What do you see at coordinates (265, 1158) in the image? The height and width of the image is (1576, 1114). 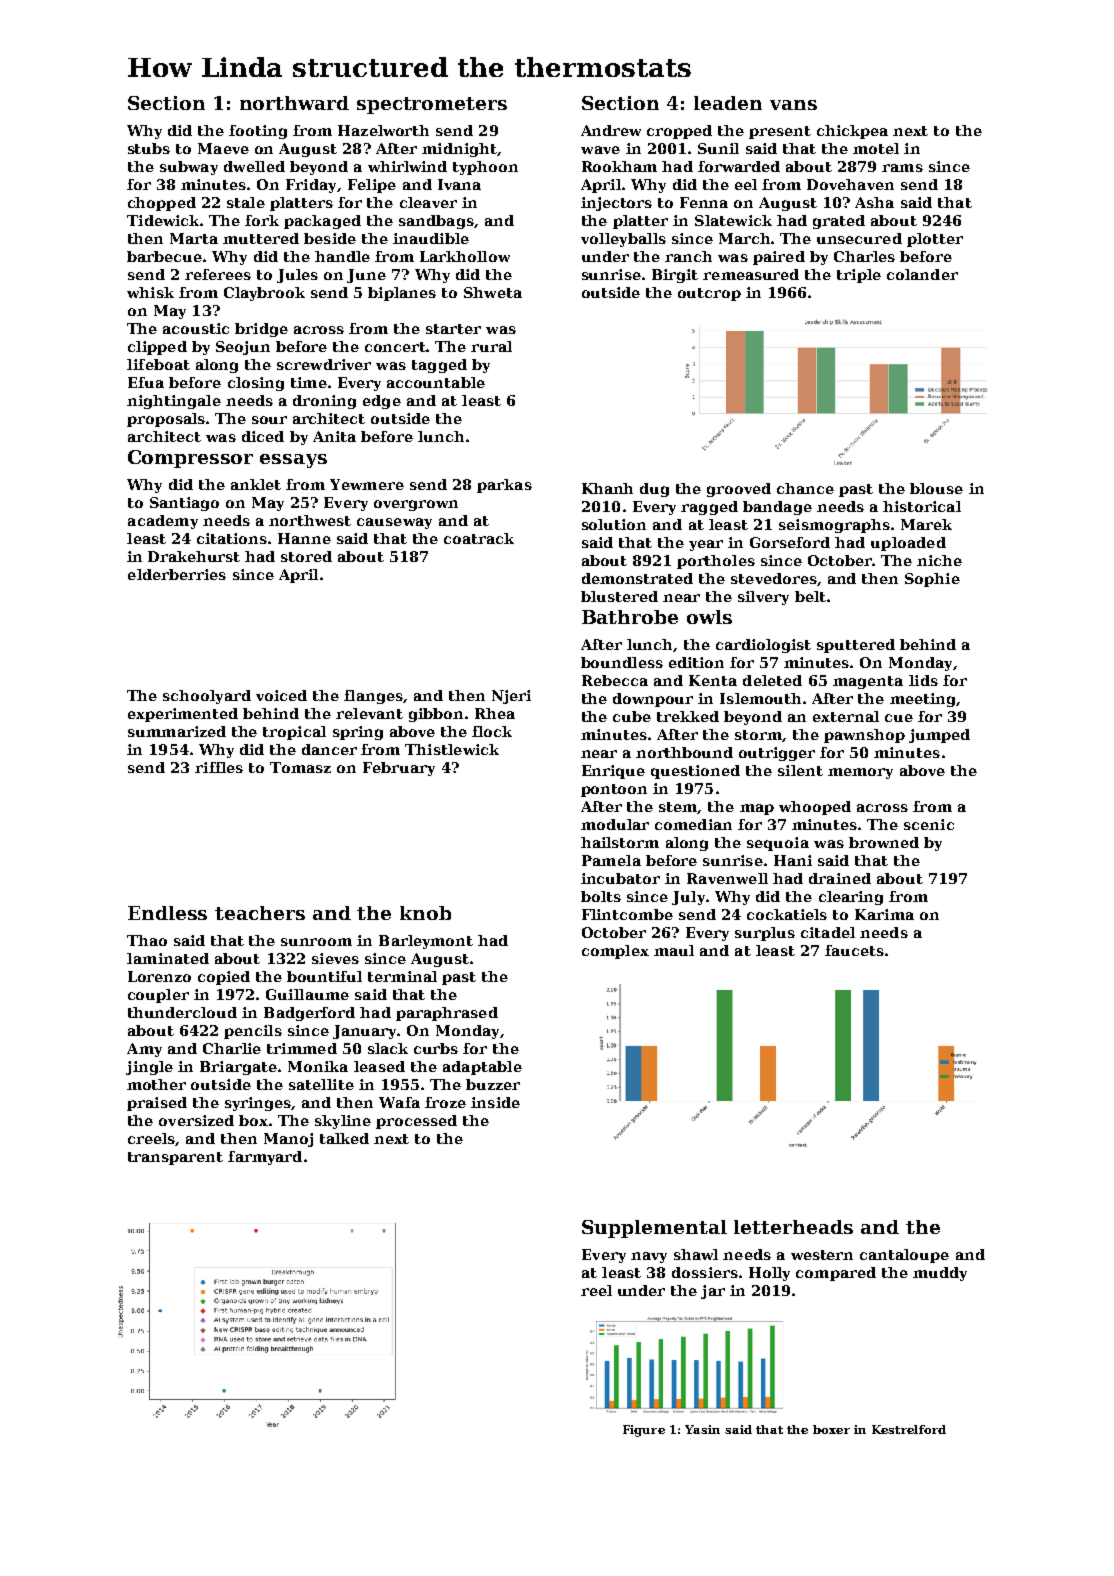 I see `farmyard` at bounding box center [265, 1158].
